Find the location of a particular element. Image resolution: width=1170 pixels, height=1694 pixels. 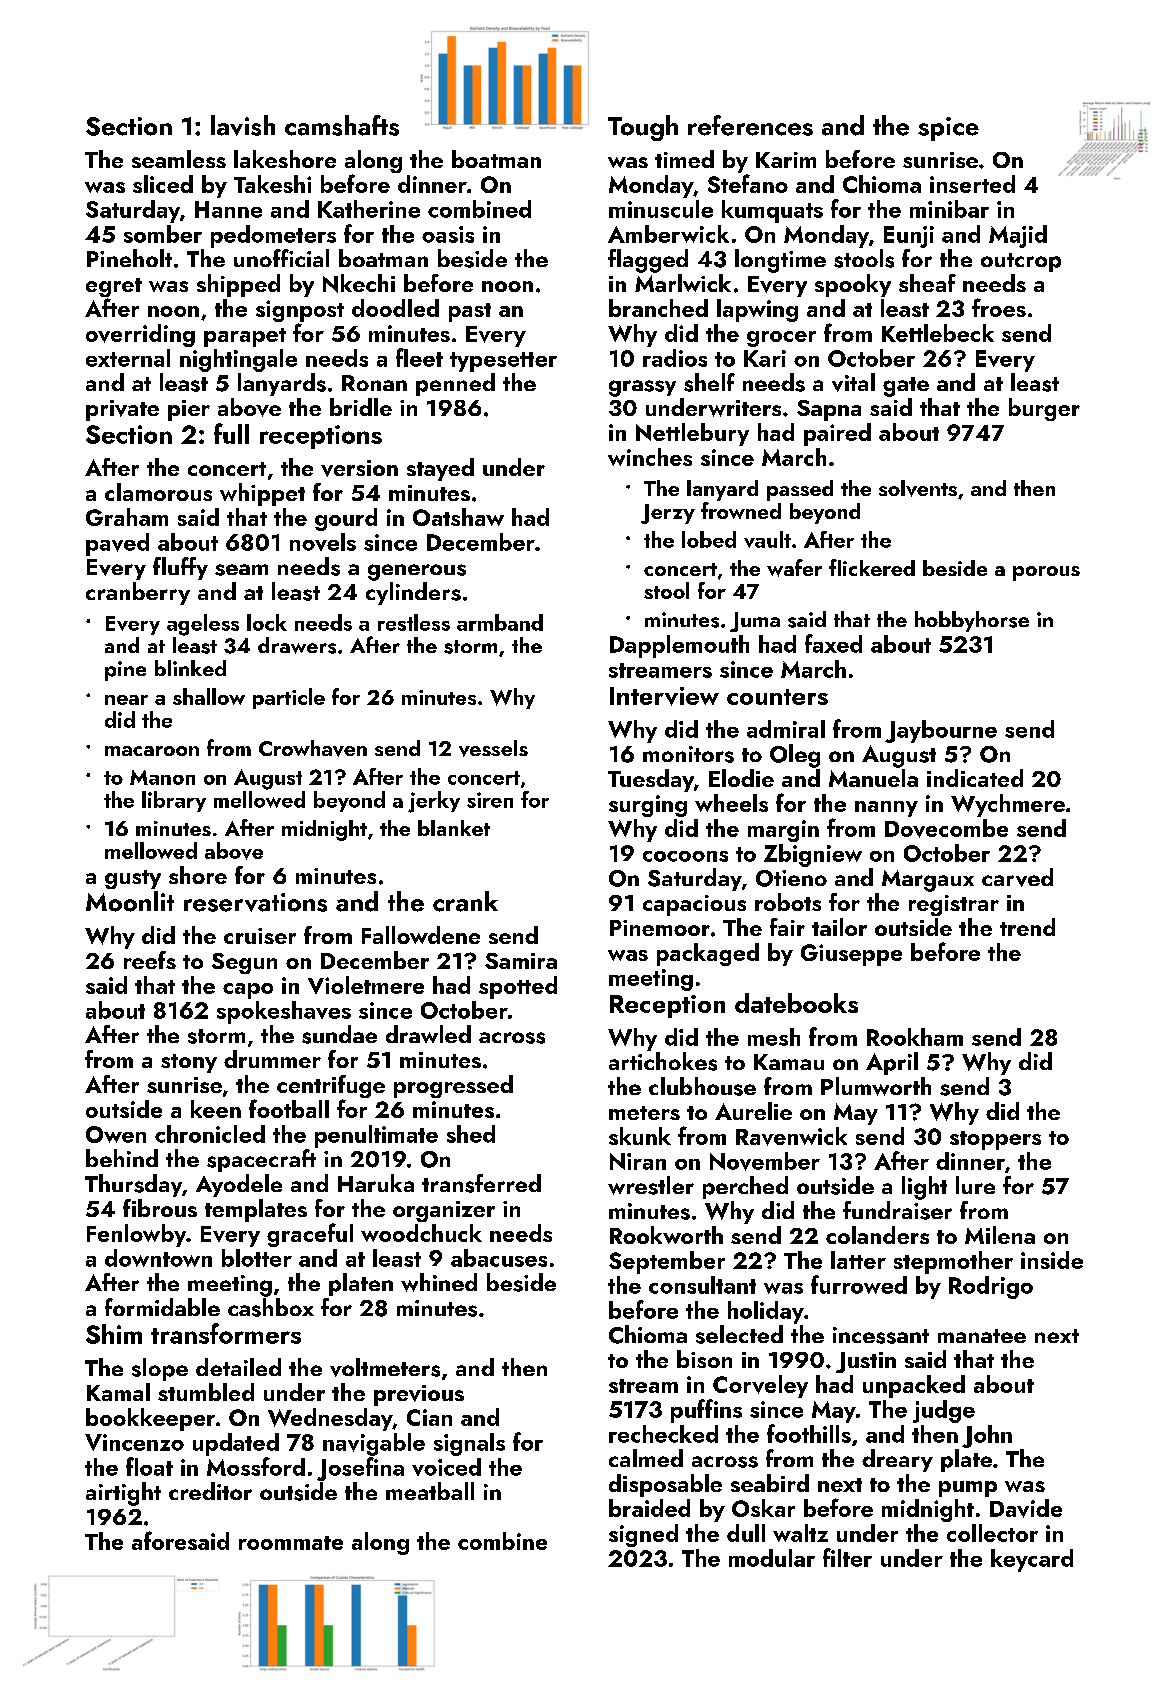

shallow is located at coordinates (209, 696).
